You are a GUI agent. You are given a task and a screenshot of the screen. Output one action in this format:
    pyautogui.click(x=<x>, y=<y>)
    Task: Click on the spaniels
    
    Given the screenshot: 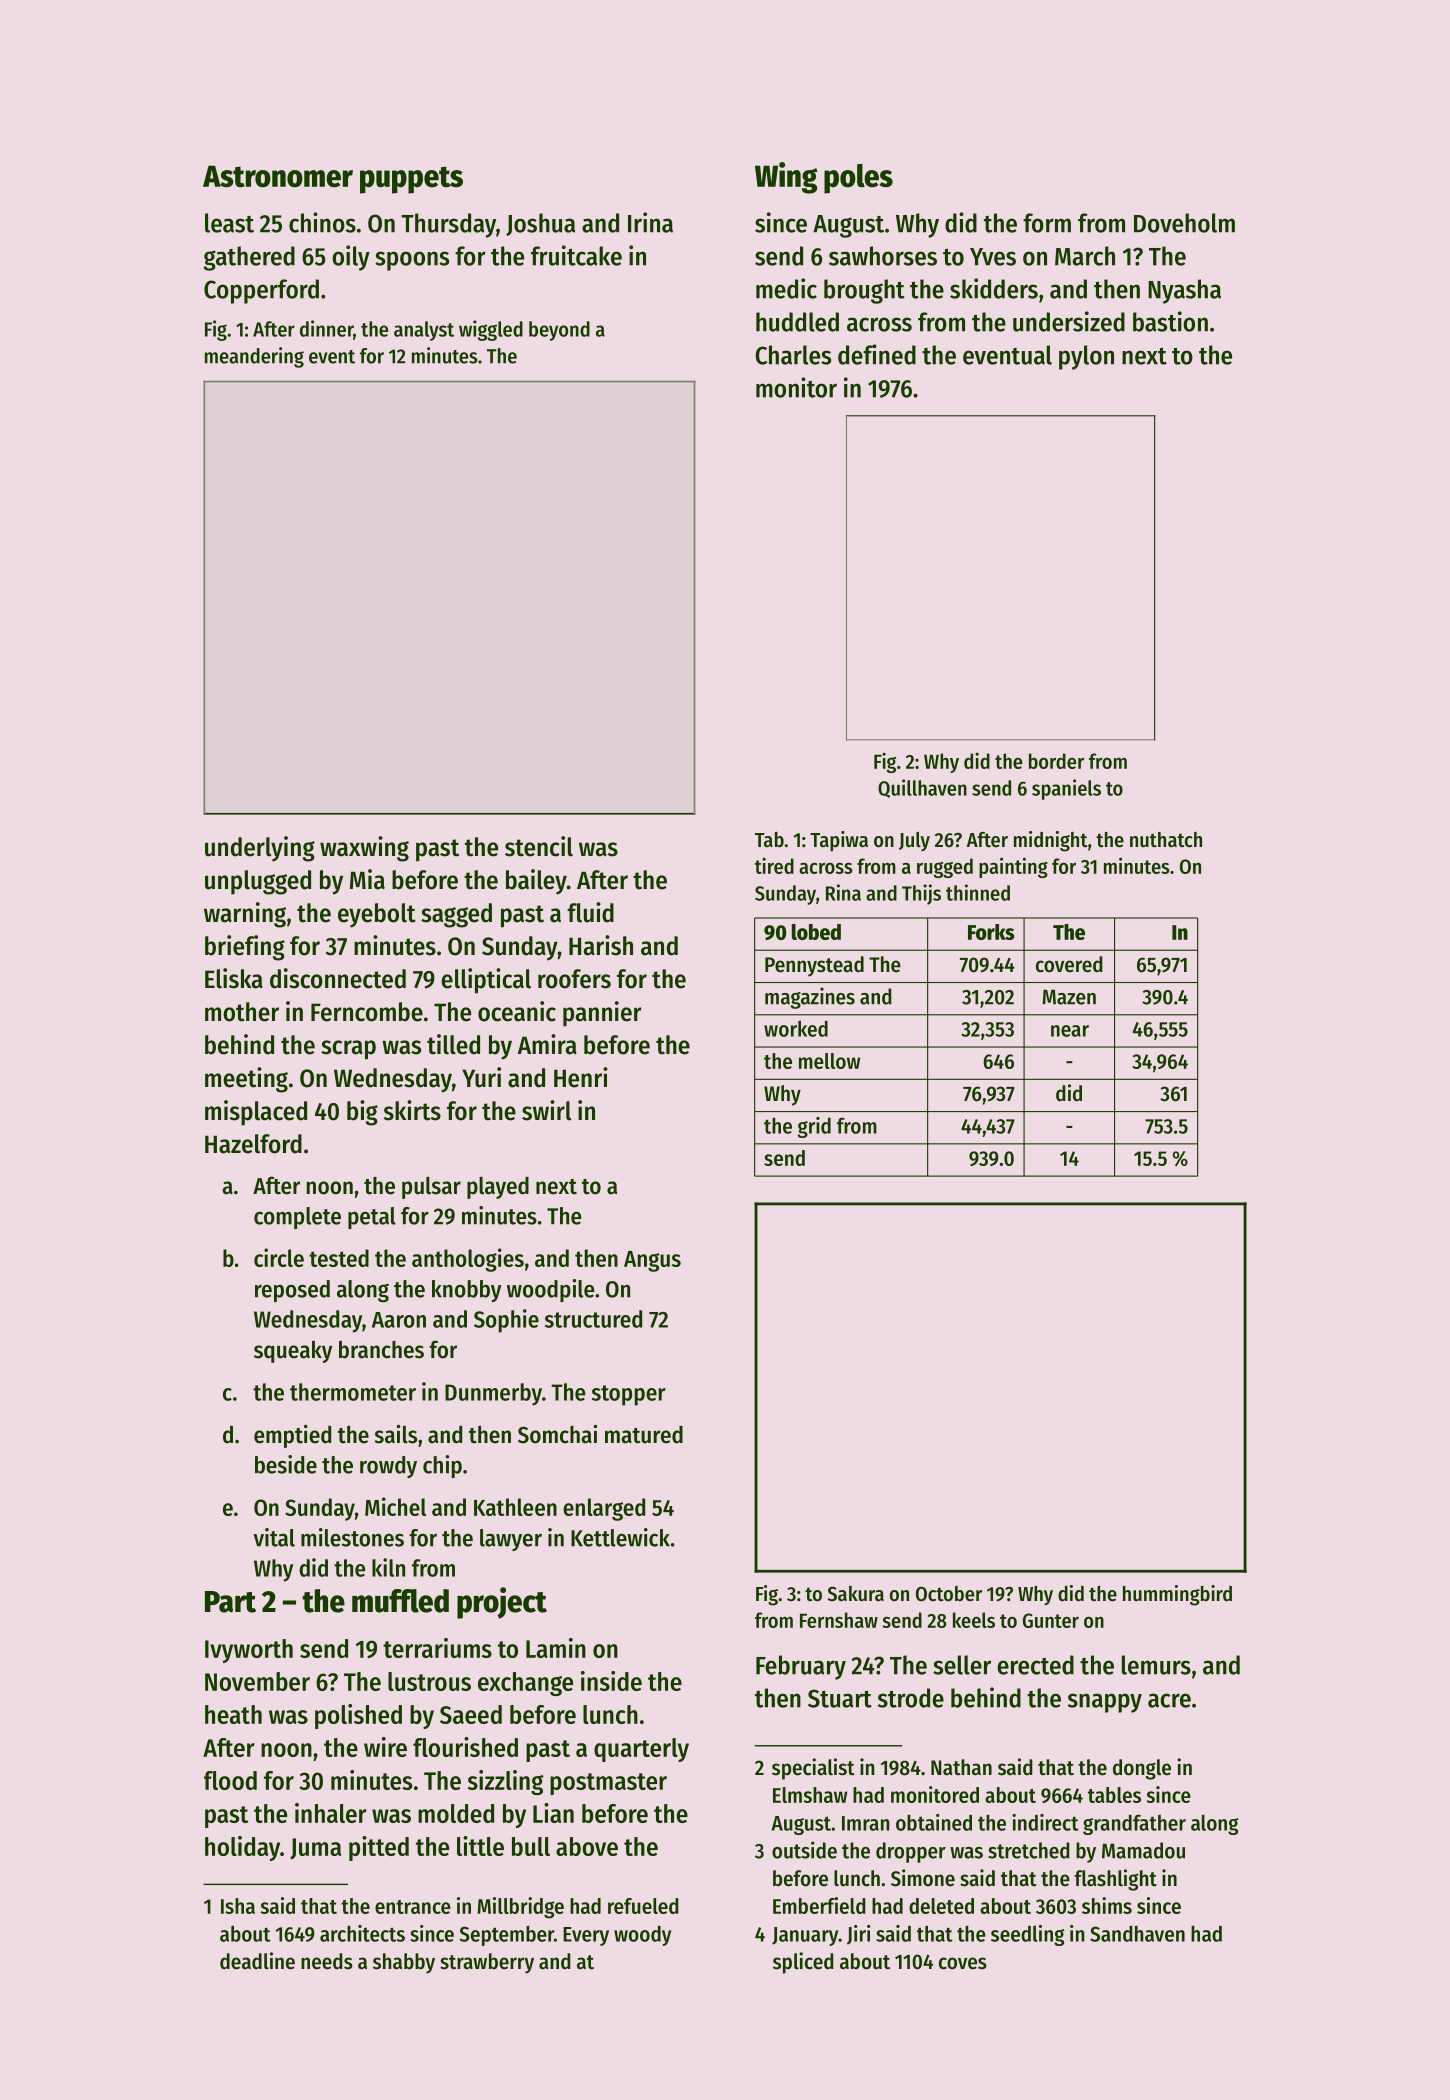 What is the action you would take?
    pyautogui.click(x=1066, y=789)
